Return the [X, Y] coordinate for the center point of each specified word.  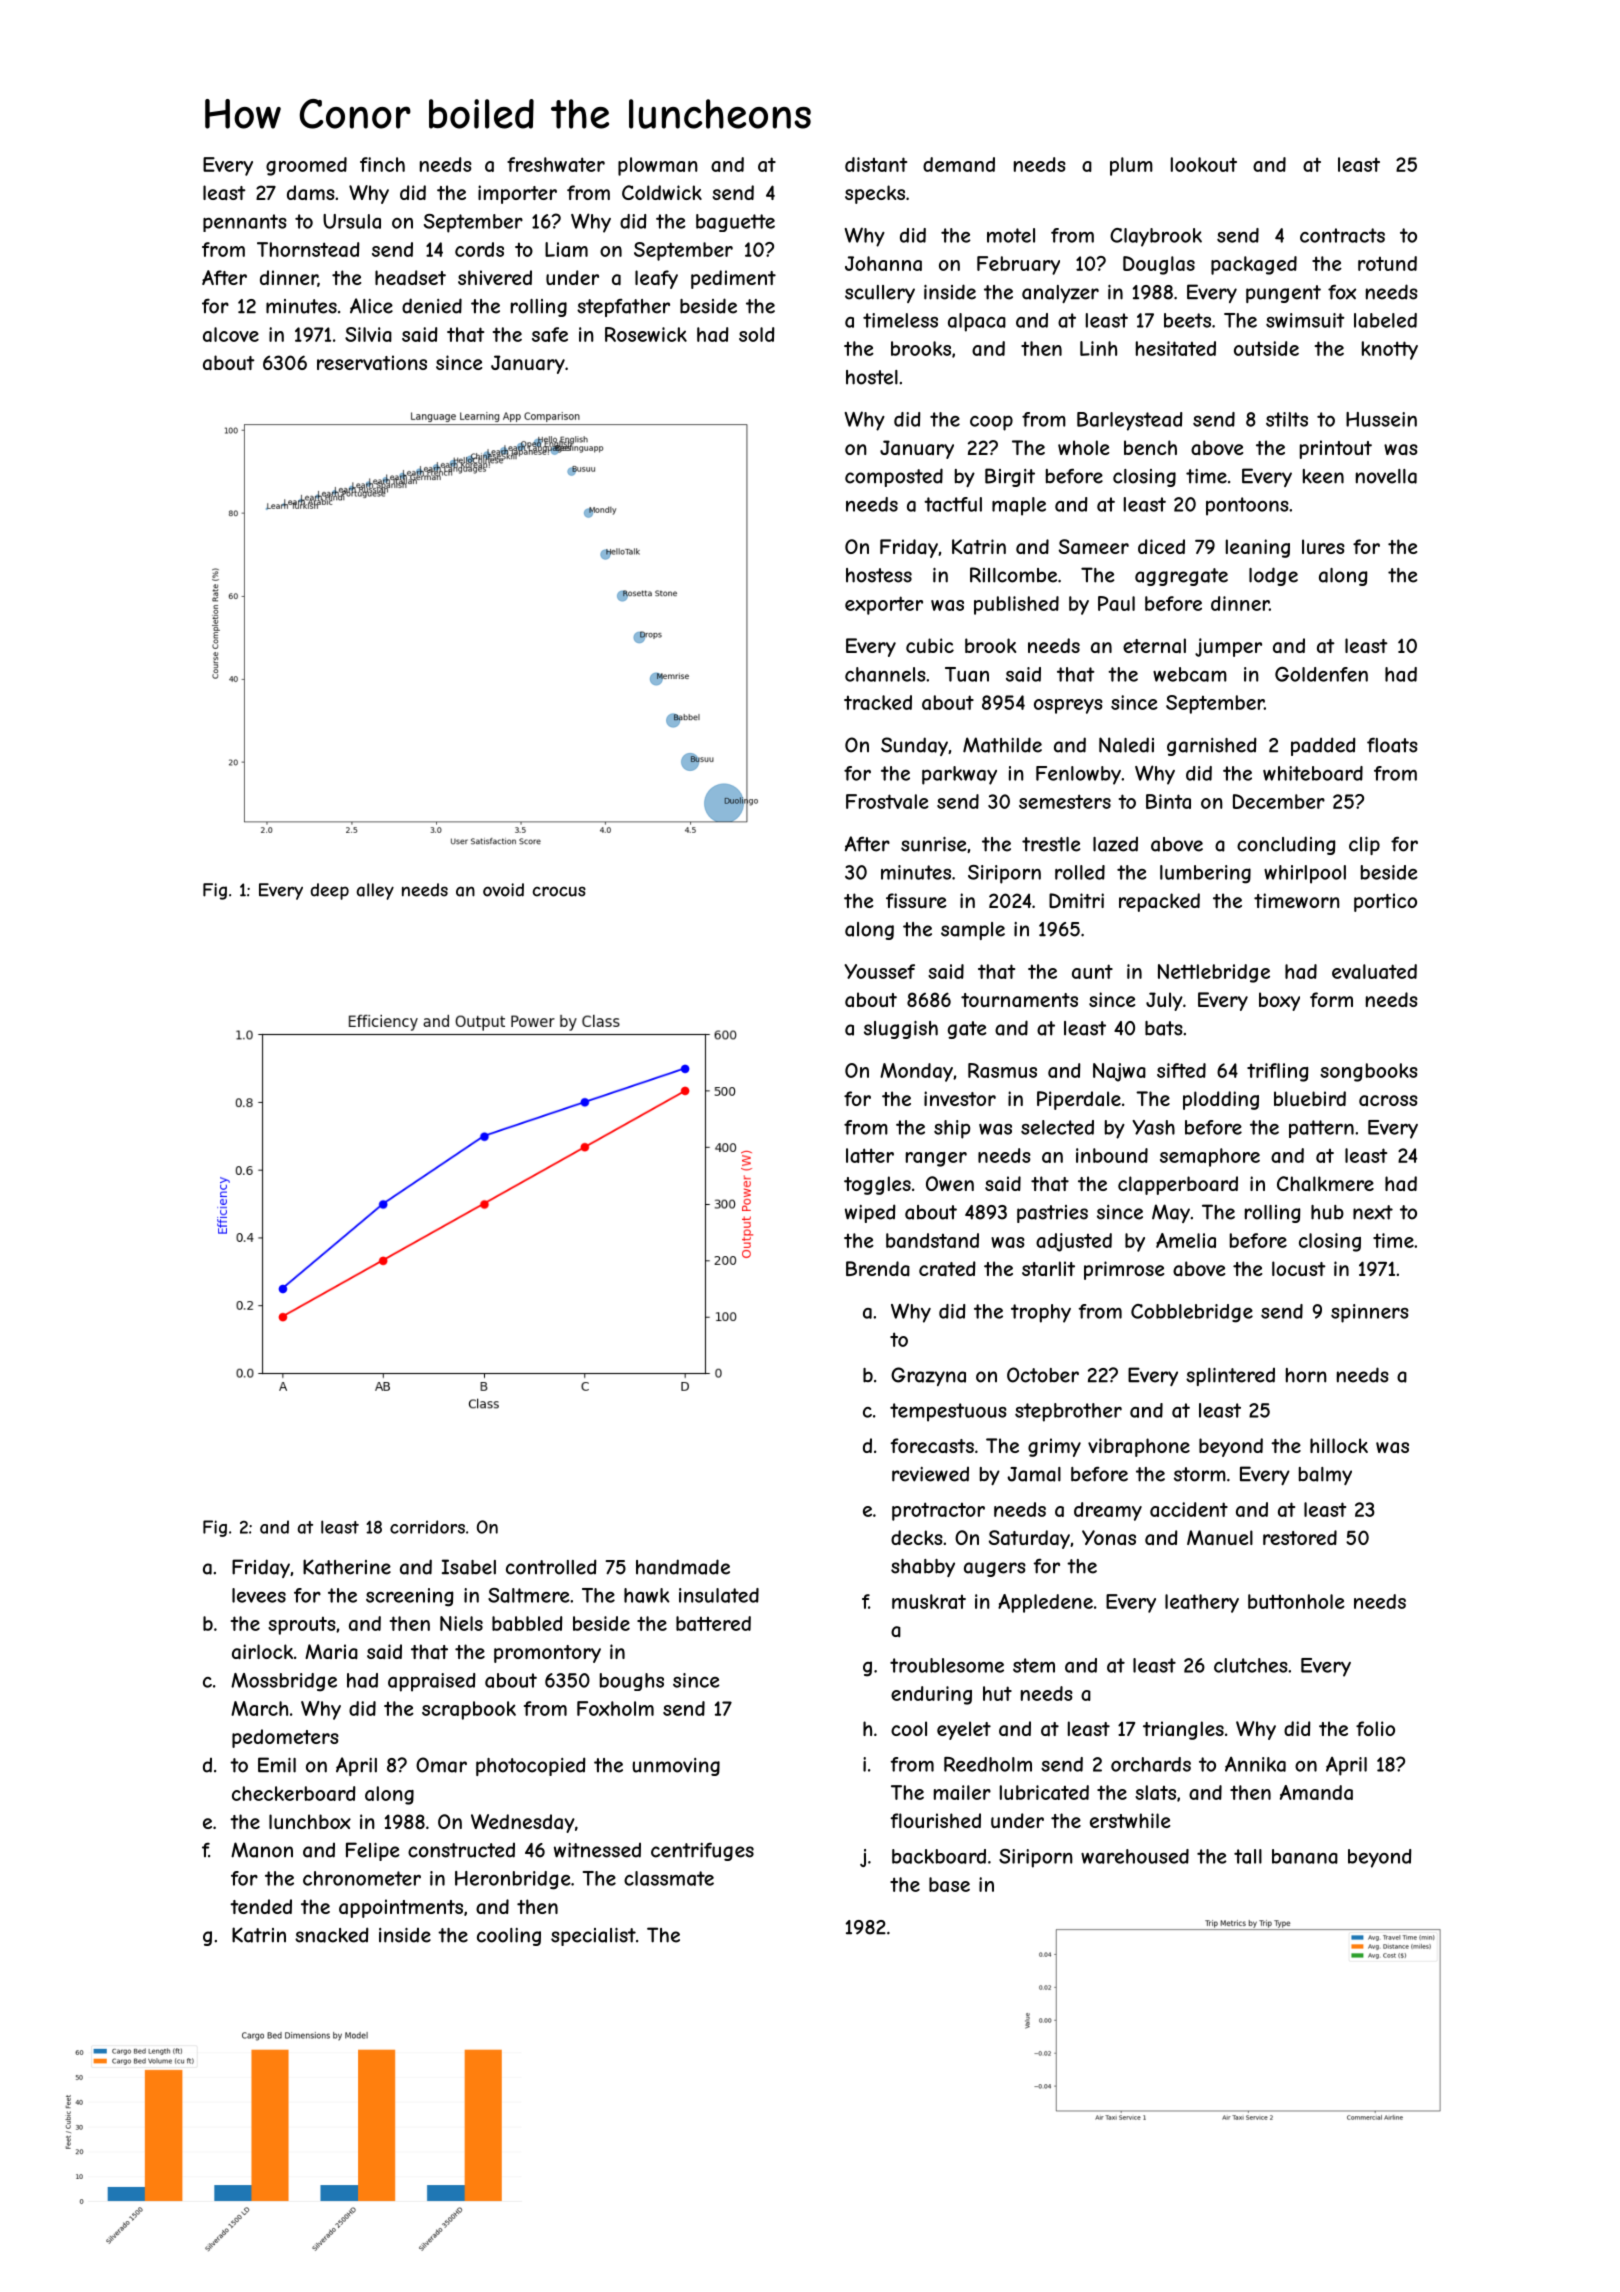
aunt [1092, 971]
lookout [1204, 164]
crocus [559, 891]
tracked [878, 702]
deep [330, 891]
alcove [231, 334]
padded [1323, 746]
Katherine [347, 1567]
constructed [461, 1850]
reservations [372, 363]
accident [1189, 1509]
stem [1034, 1665]
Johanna [883, 263]
